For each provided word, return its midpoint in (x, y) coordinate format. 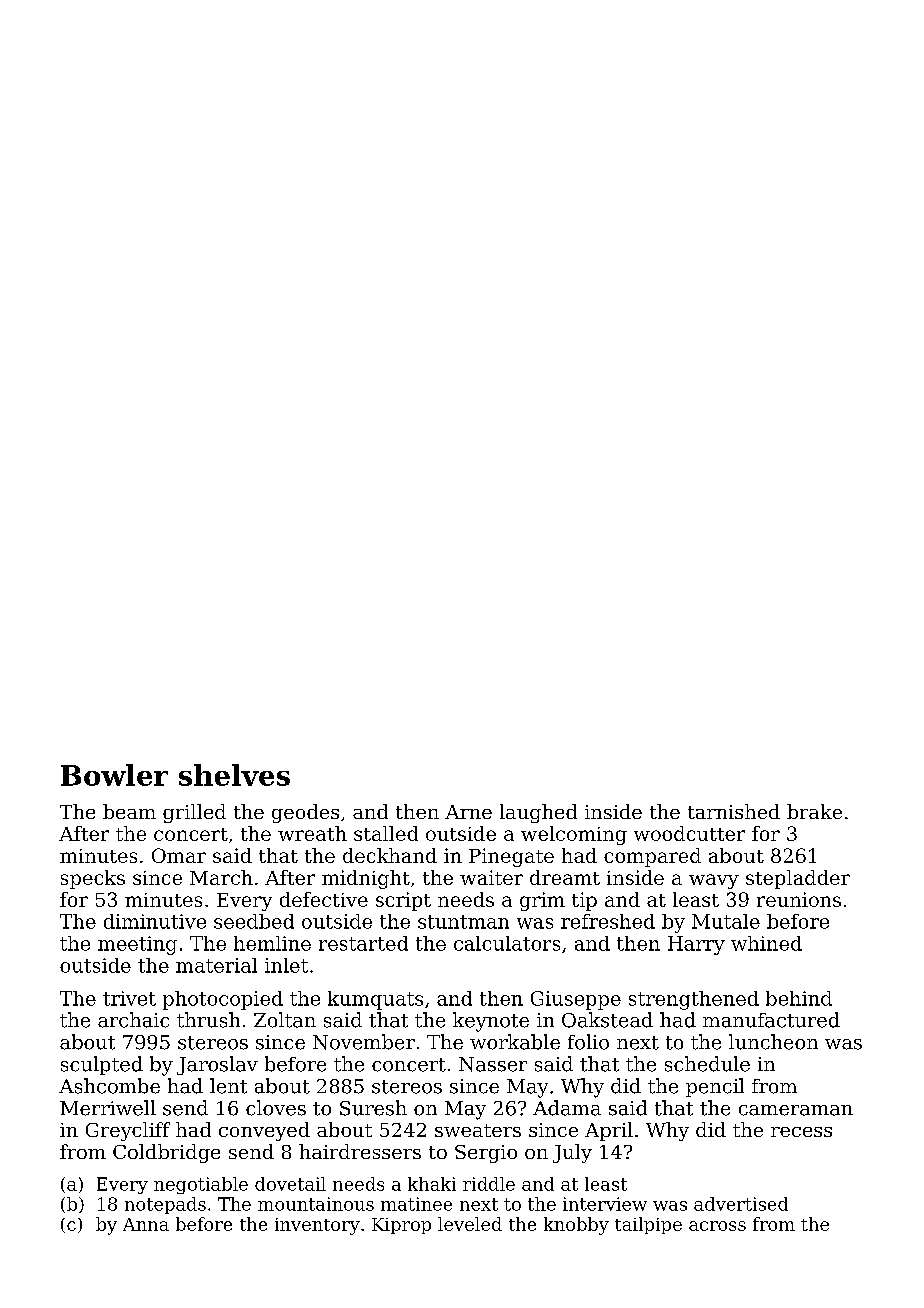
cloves (276, 1108)
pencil (715, 1087)
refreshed (608, 921)
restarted (363, 943)
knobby (576, 1226)
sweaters (478, 1130)
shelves (234, 775)
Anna (146, 1224)
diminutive (155, 921)
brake (814, 811)
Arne (468, 812)
